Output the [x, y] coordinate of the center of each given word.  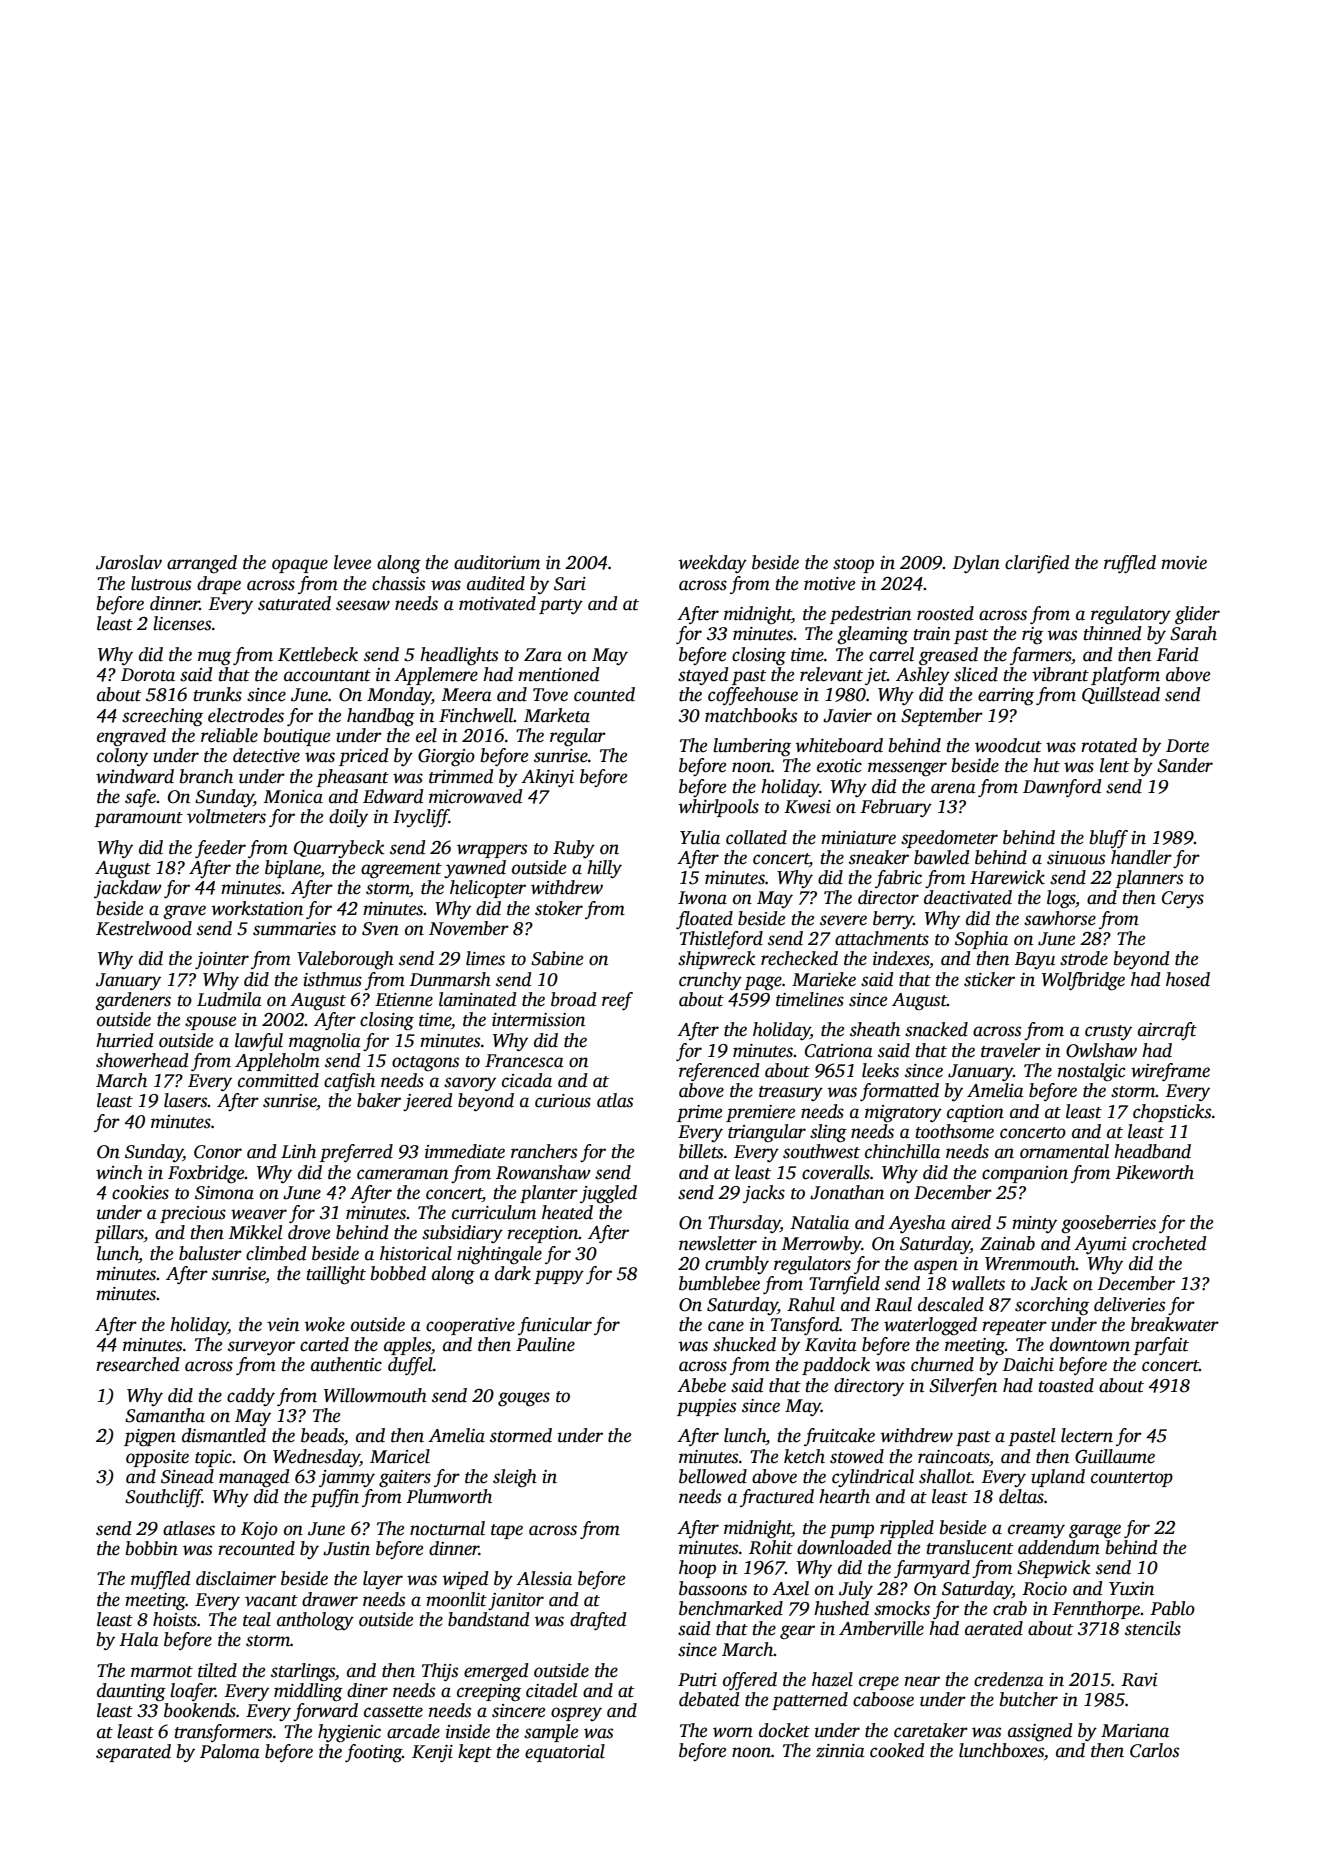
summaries [294, 929]
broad [574, 999]
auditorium [497, 562]
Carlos [1154, 1750]
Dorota [148, 675]
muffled [161, 1580]
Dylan [976, 564]
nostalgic [1091, 1072]
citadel [551, 1690]
